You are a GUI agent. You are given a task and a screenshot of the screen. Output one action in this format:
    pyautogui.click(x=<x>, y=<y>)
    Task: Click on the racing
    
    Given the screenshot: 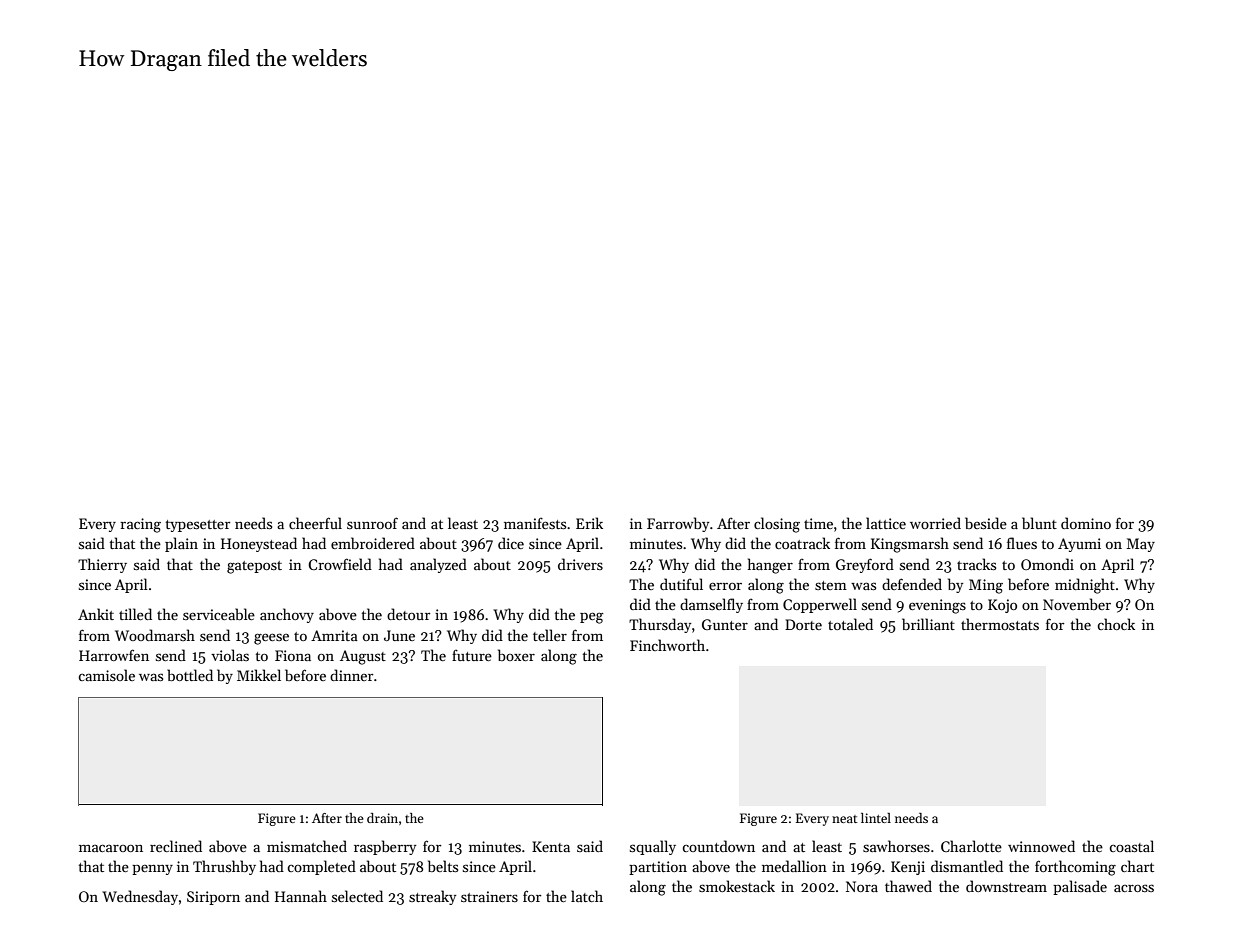 What is the action you would take?
    pyautogui.click(x=140, y=525)
